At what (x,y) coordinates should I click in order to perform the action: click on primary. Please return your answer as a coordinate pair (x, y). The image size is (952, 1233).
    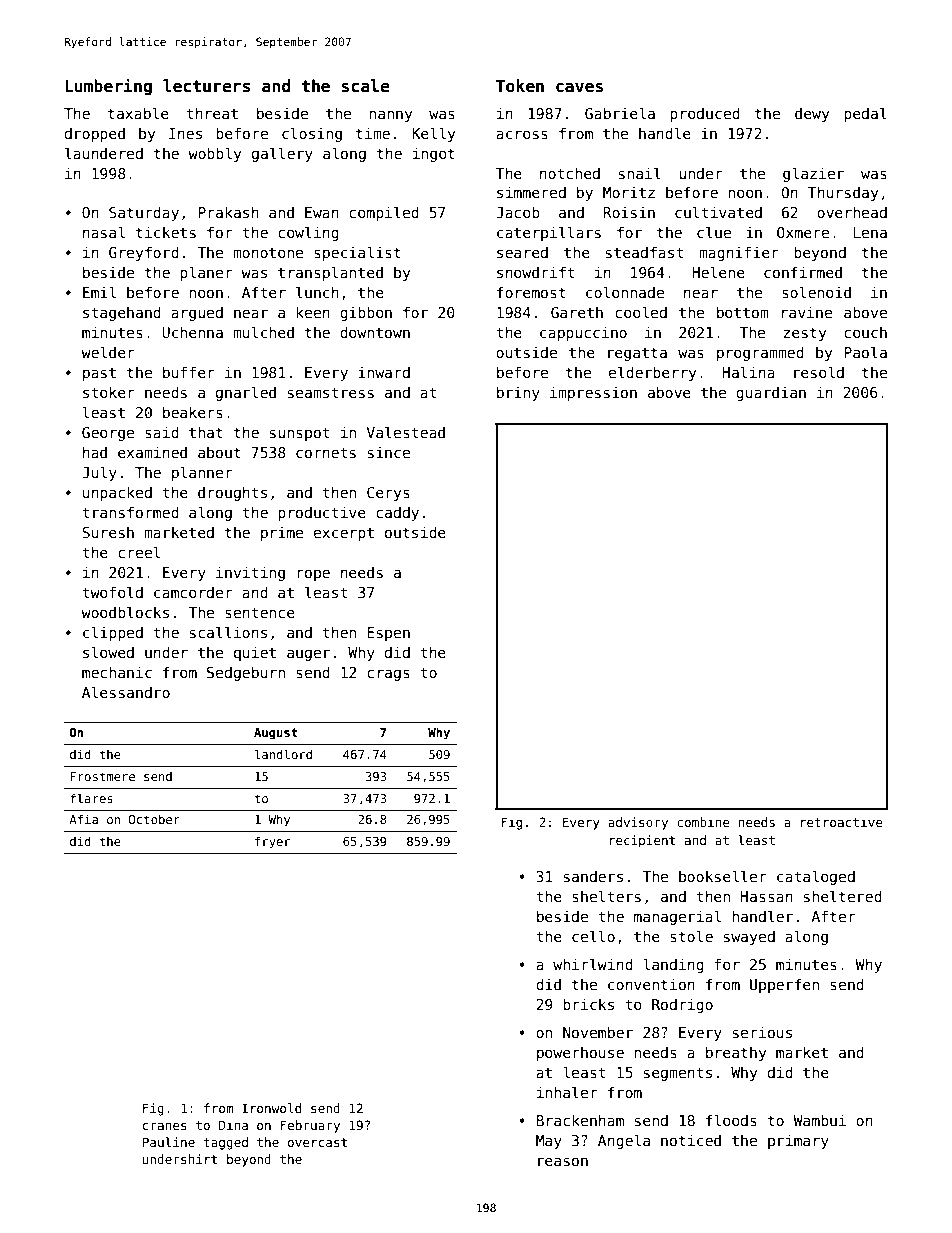
    Looking at the image, I should click on (798, 1141).
